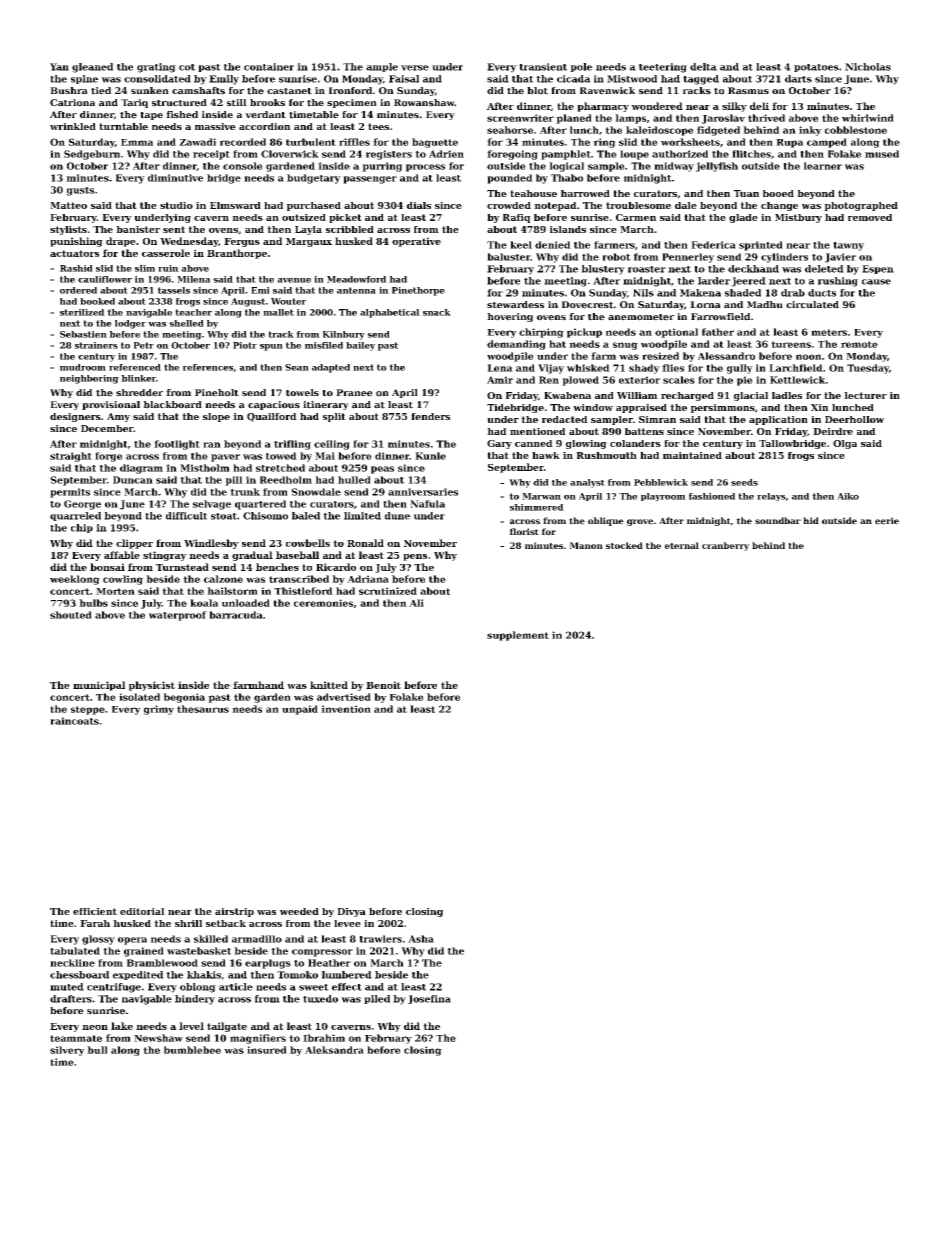 This screenshot has width=952, height=1233. I want to click on persimmons, so click(723, 408).
